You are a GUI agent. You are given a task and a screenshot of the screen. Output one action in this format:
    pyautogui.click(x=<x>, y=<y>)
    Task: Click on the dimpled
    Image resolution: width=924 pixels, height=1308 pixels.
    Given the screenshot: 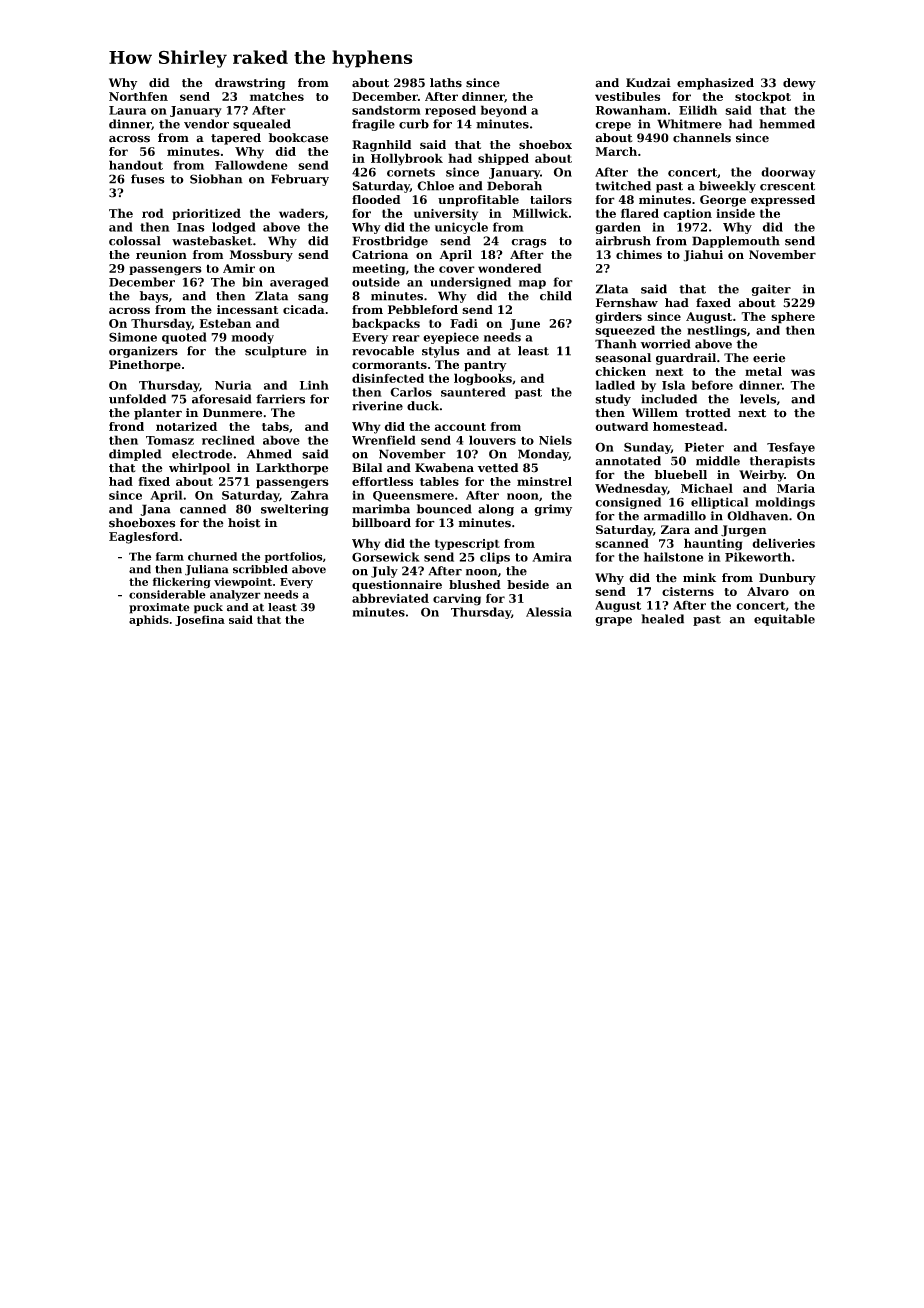 What is the action you would take?
    pyautogui.click(x=135, y=455)
